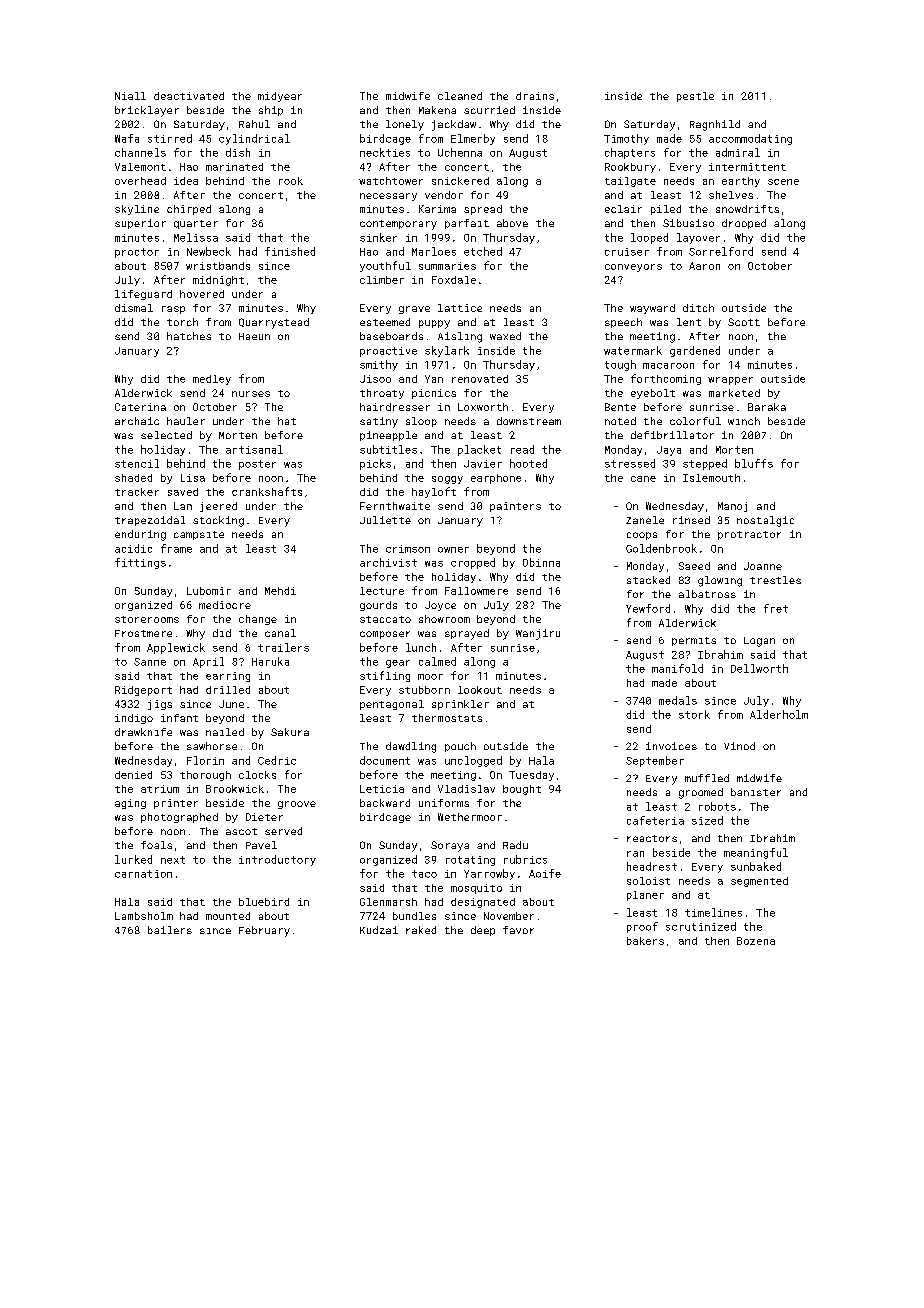 The image size is (924, 1308). Describe the element at coordinates (720, 581) in the screenshot. I see `glowing` at that location.
